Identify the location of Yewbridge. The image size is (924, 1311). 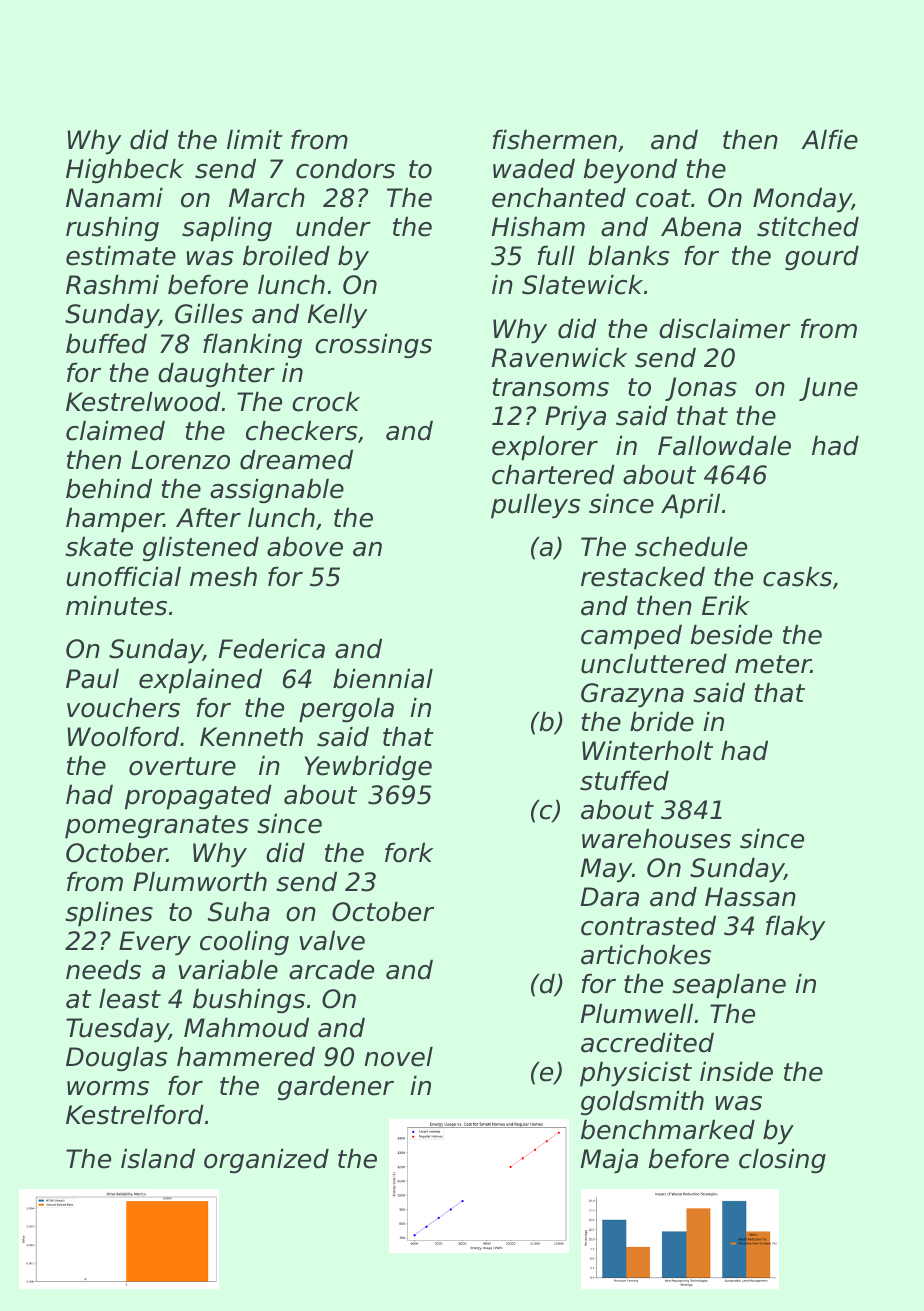
(368, 767).
